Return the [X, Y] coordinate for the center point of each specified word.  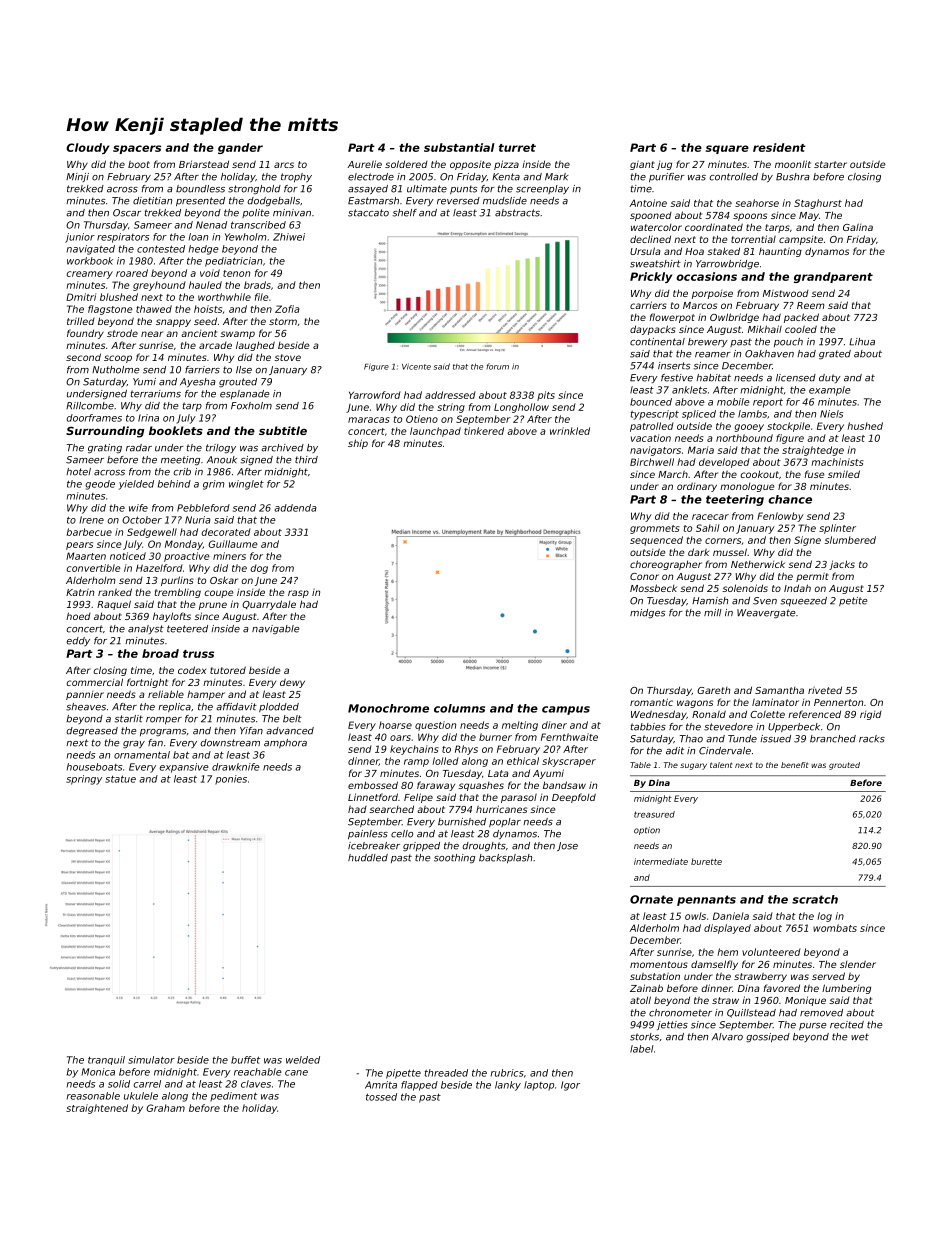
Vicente [416, 366]
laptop [539, 1086]
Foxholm [251, 406]
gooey [749, 428]
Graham [165, 1108]
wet [860, 1037]
